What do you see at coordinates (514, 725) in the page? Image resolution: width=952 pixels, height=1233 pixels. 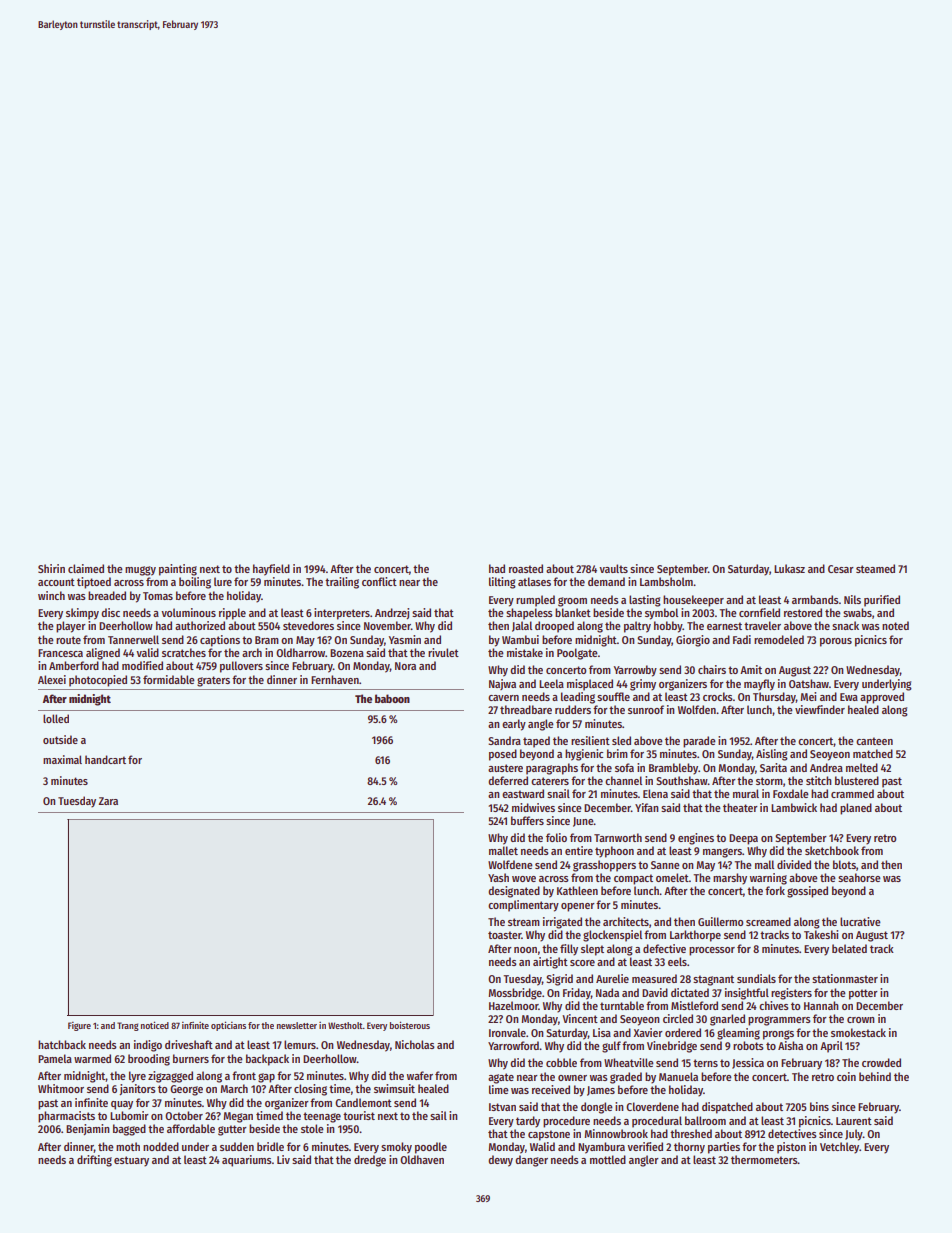 I see `early` at bounding box center [514, 725].
